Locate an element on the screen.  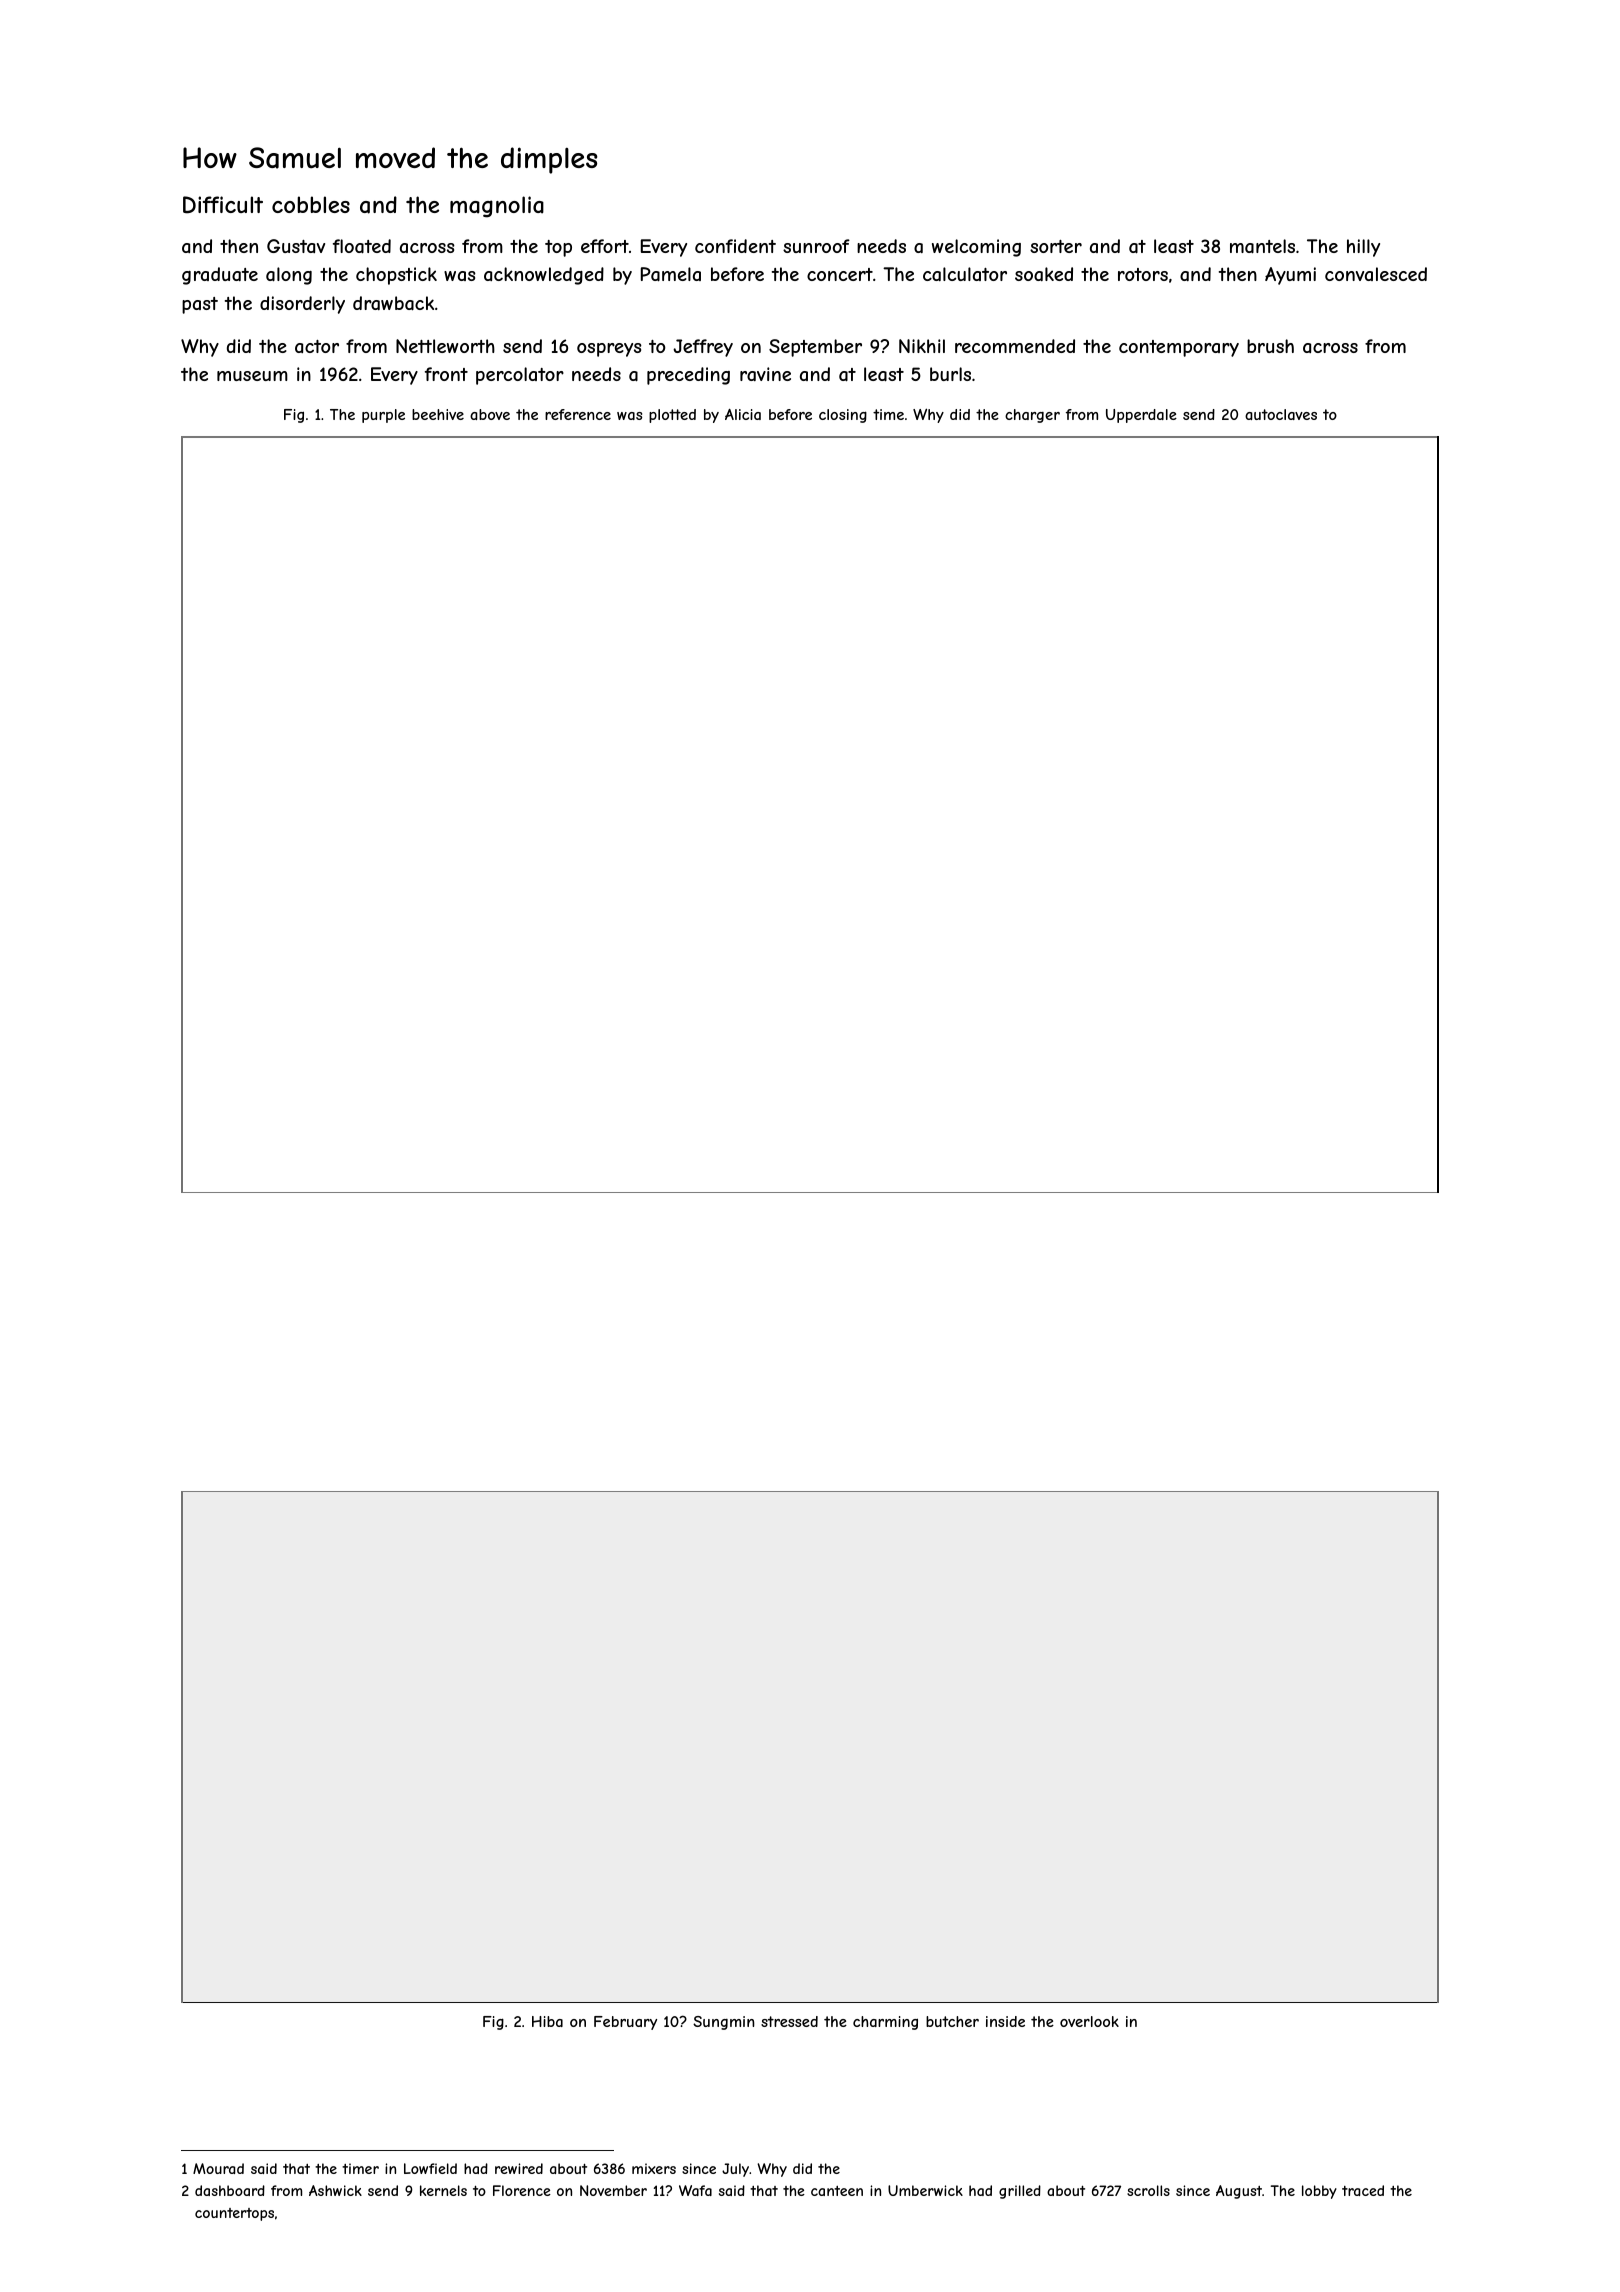
Upperdale is located at coordinates (1141, 416).
